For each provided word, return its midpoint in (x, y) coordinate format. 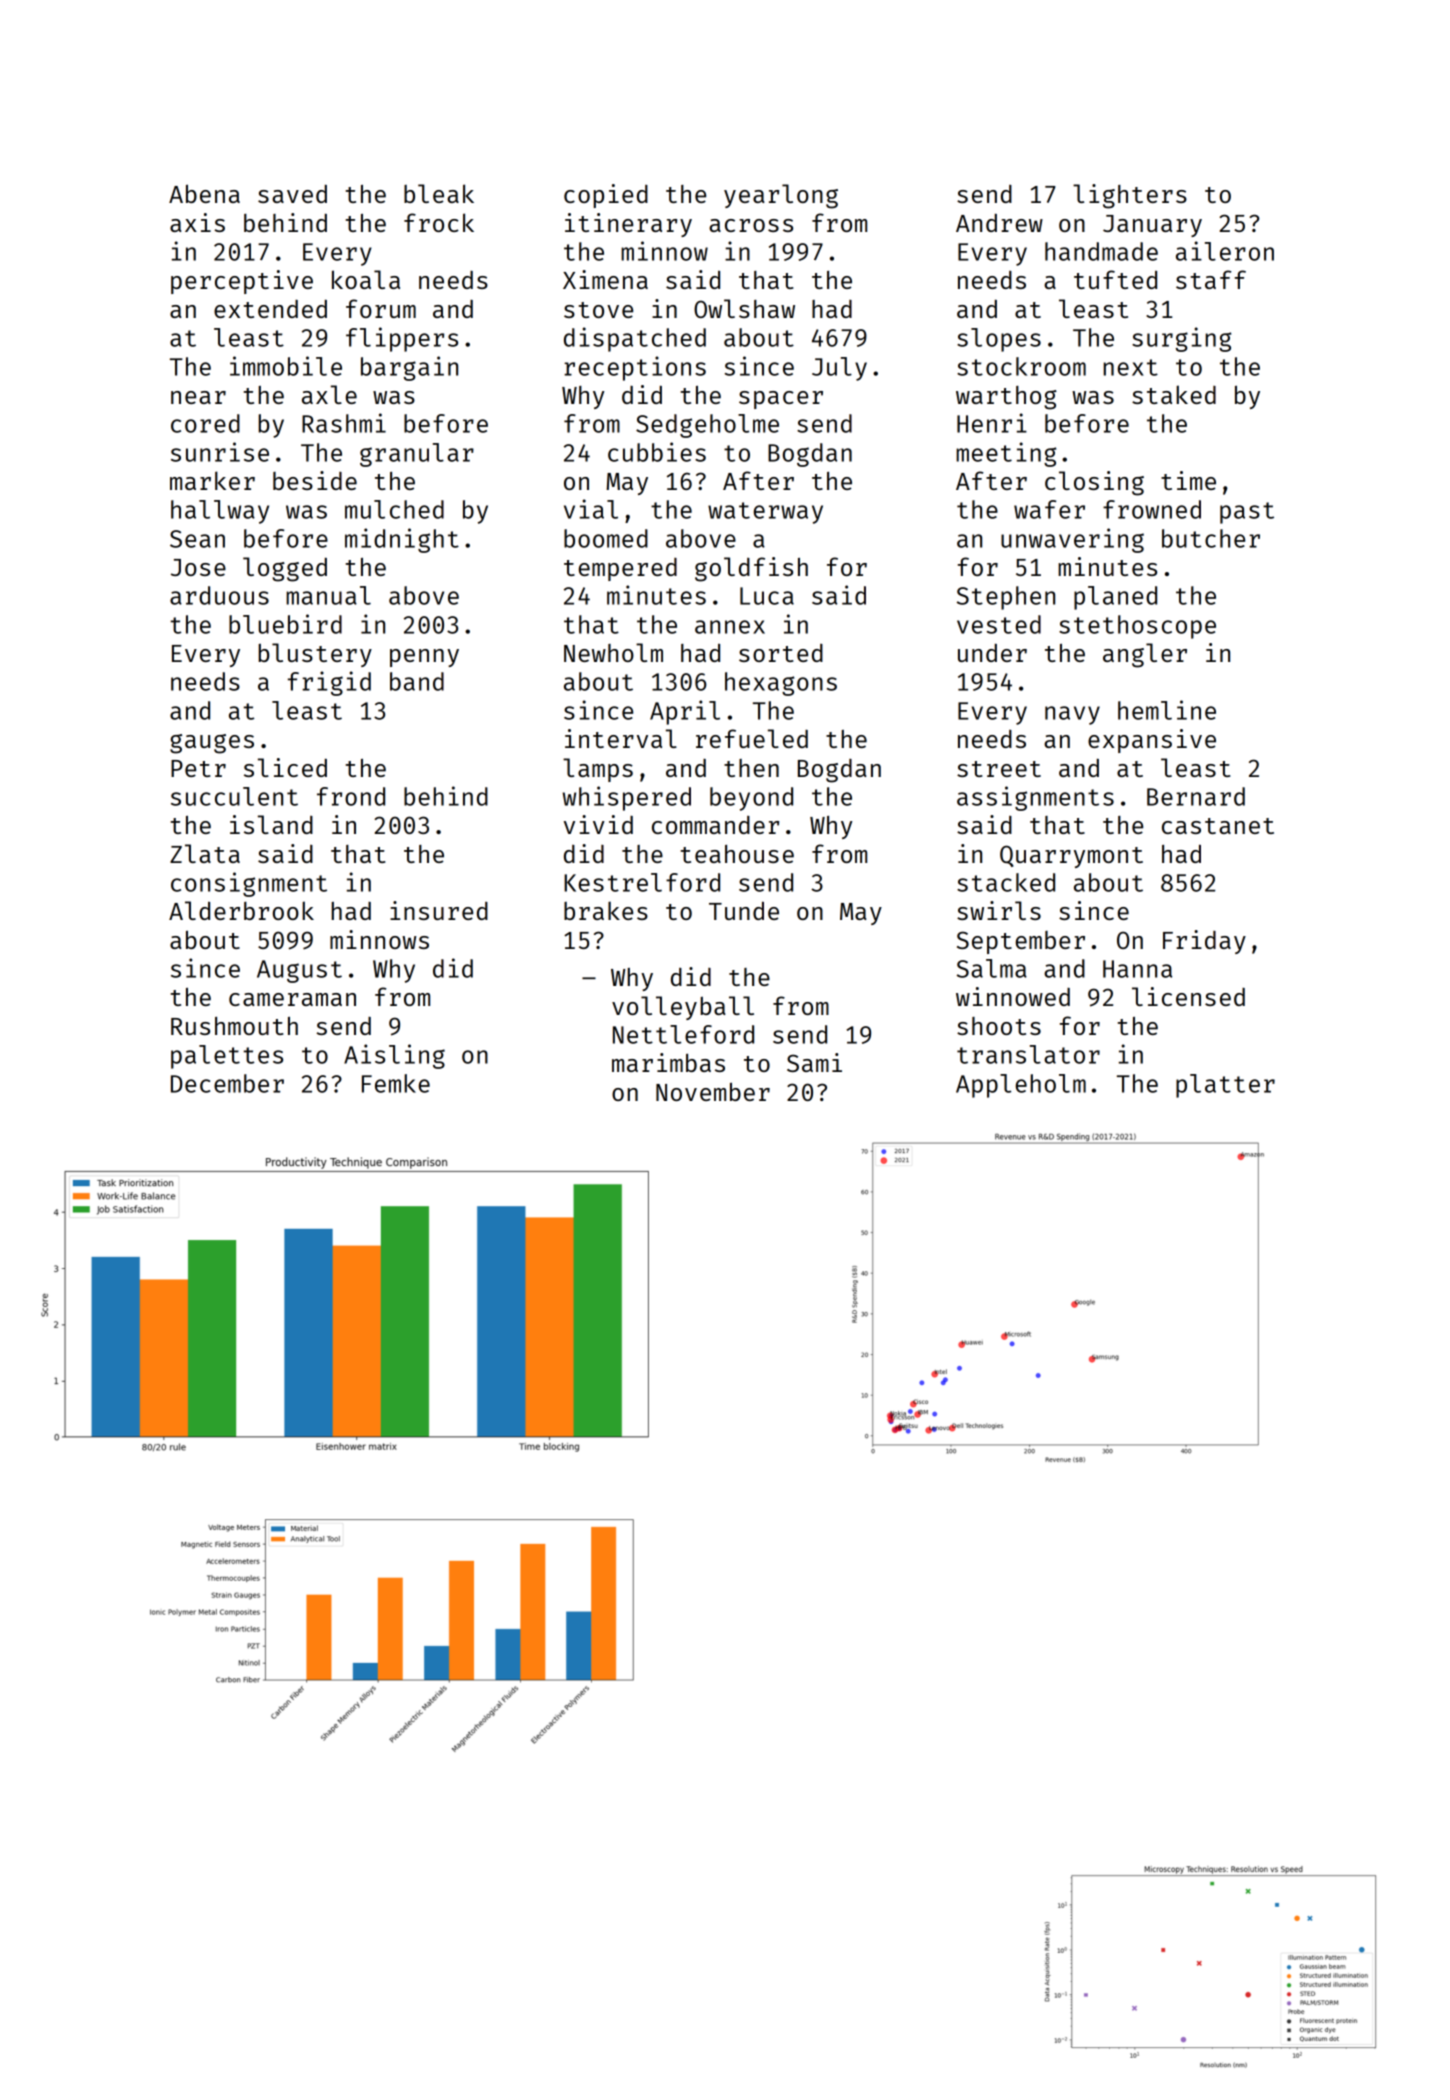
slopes (999, 340)
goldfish (751, 569)
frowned (1152, 509)
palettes (227, 1057)
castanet (1218, 826)
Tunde (744, 910)
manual (328, 595)
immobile (286, 366)
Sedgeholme (707, 426)
